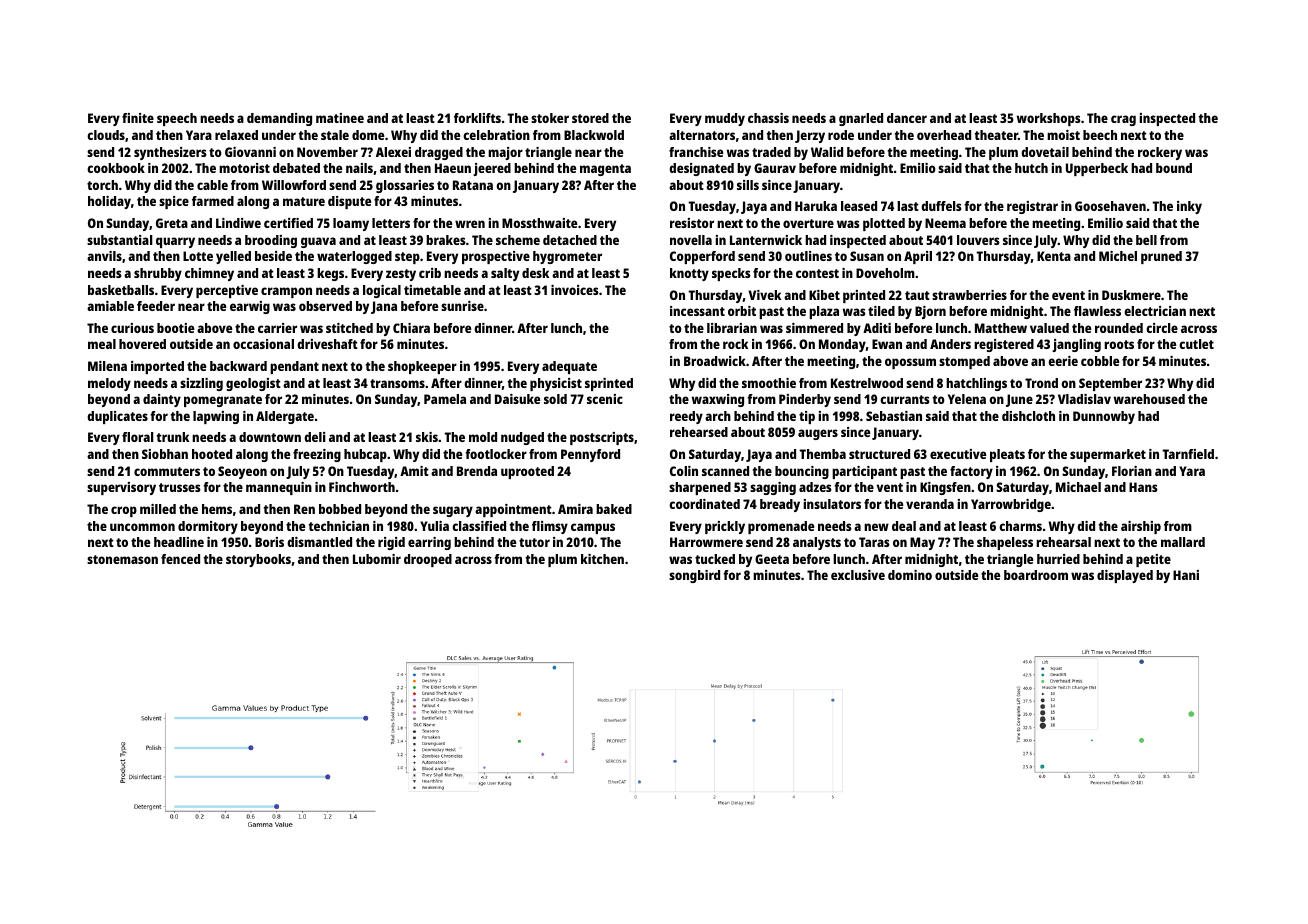  What do you see at coordinates (996, 135) in the image?
I see `theater` at bounding box center [996, 135].
